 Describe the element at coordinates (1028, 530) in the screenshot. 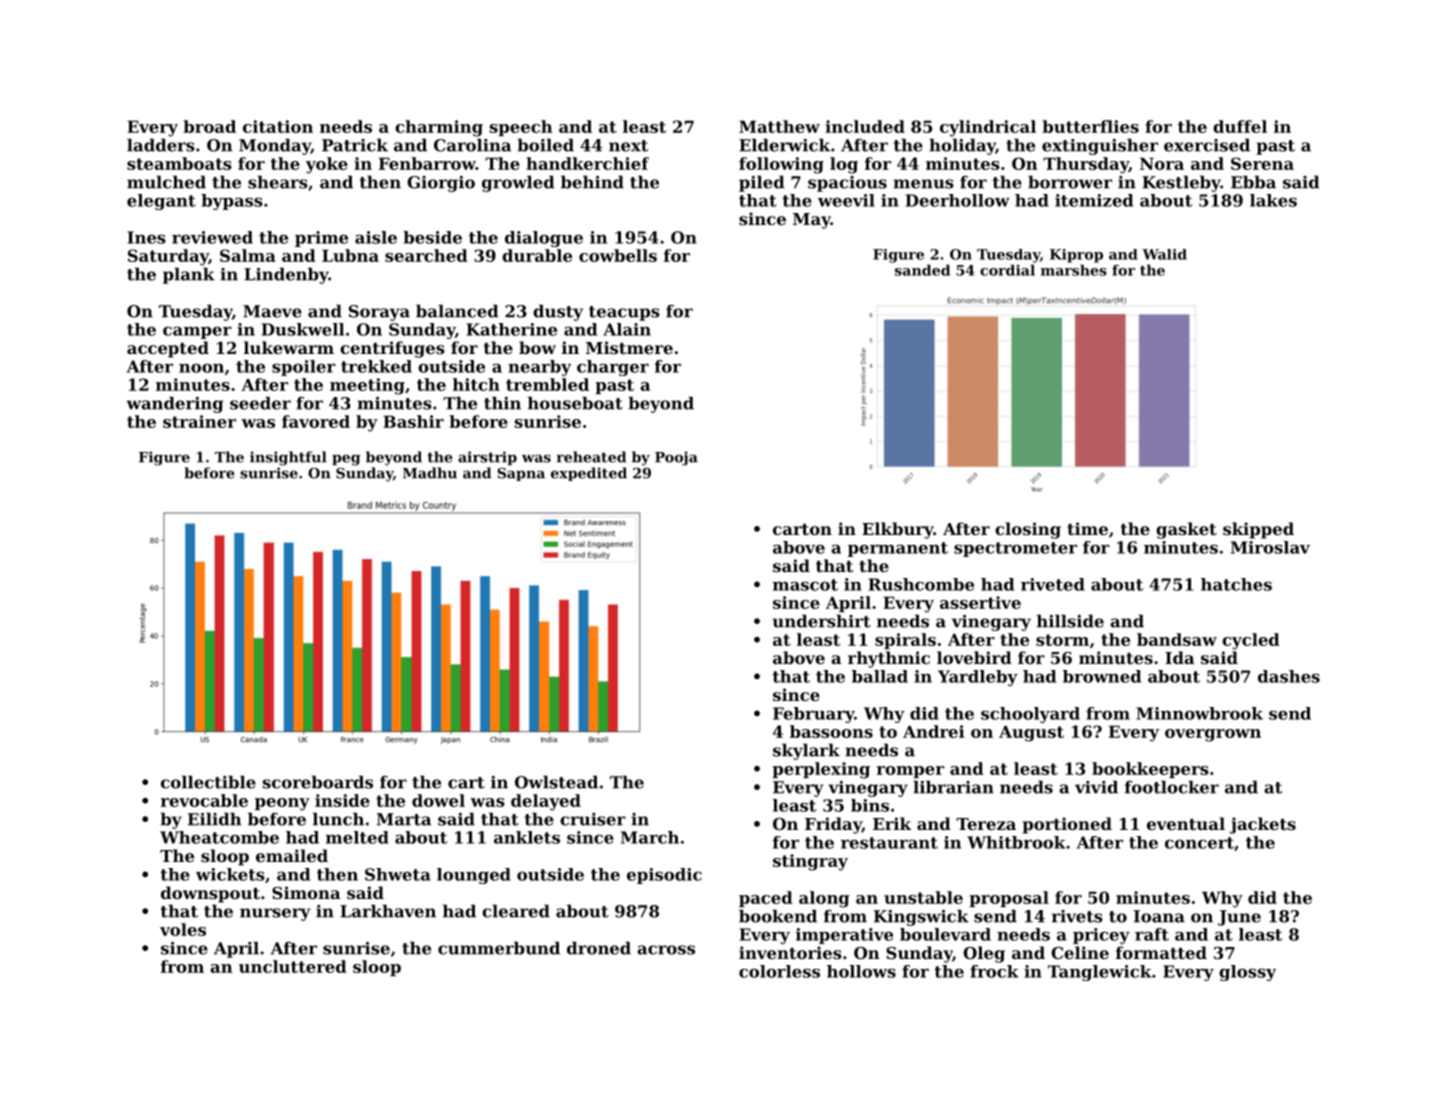

I see `closing` at that location.
